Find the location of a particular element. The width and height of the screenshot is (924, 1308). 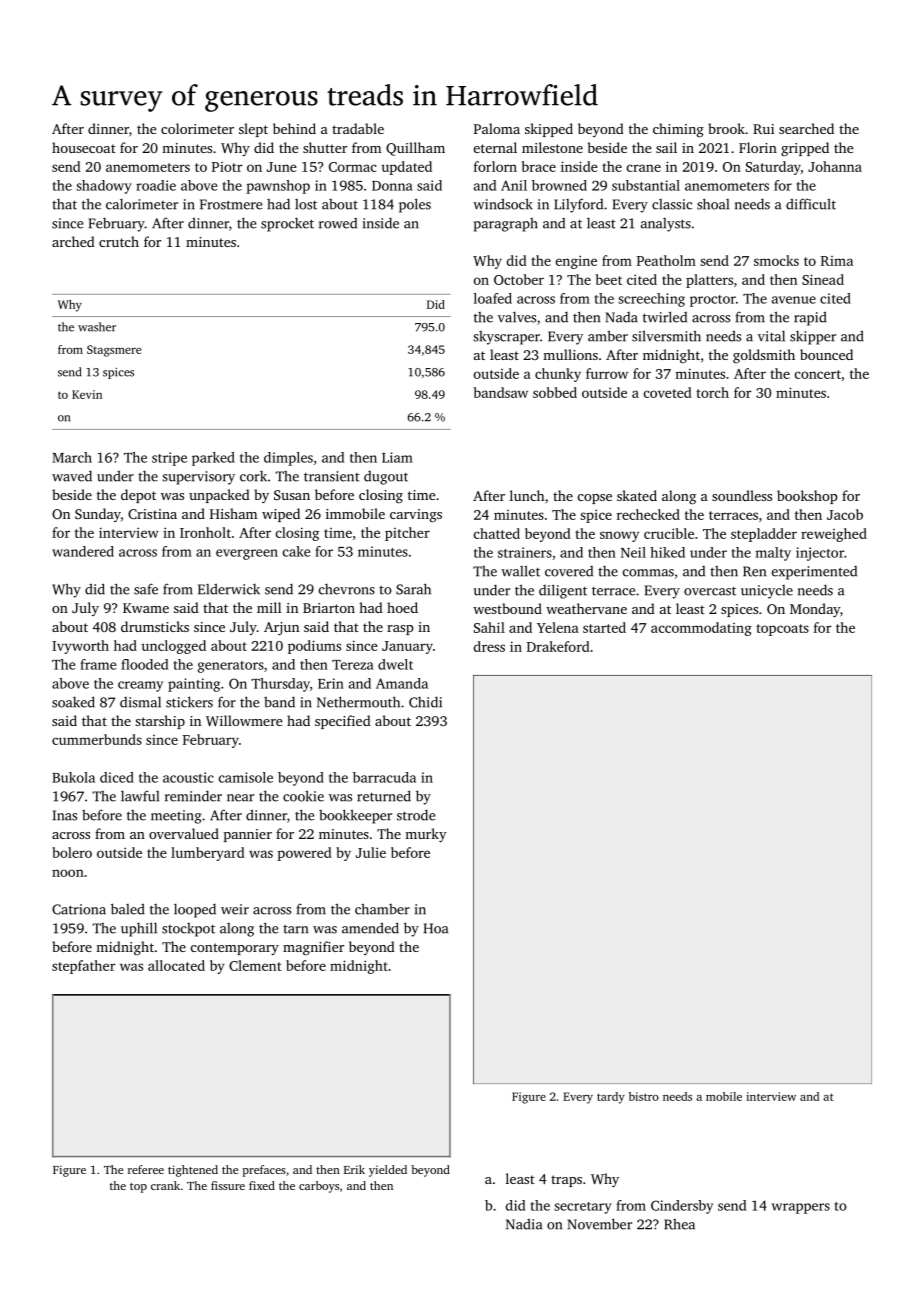

Kevin is located at coordinates (87, 394).
